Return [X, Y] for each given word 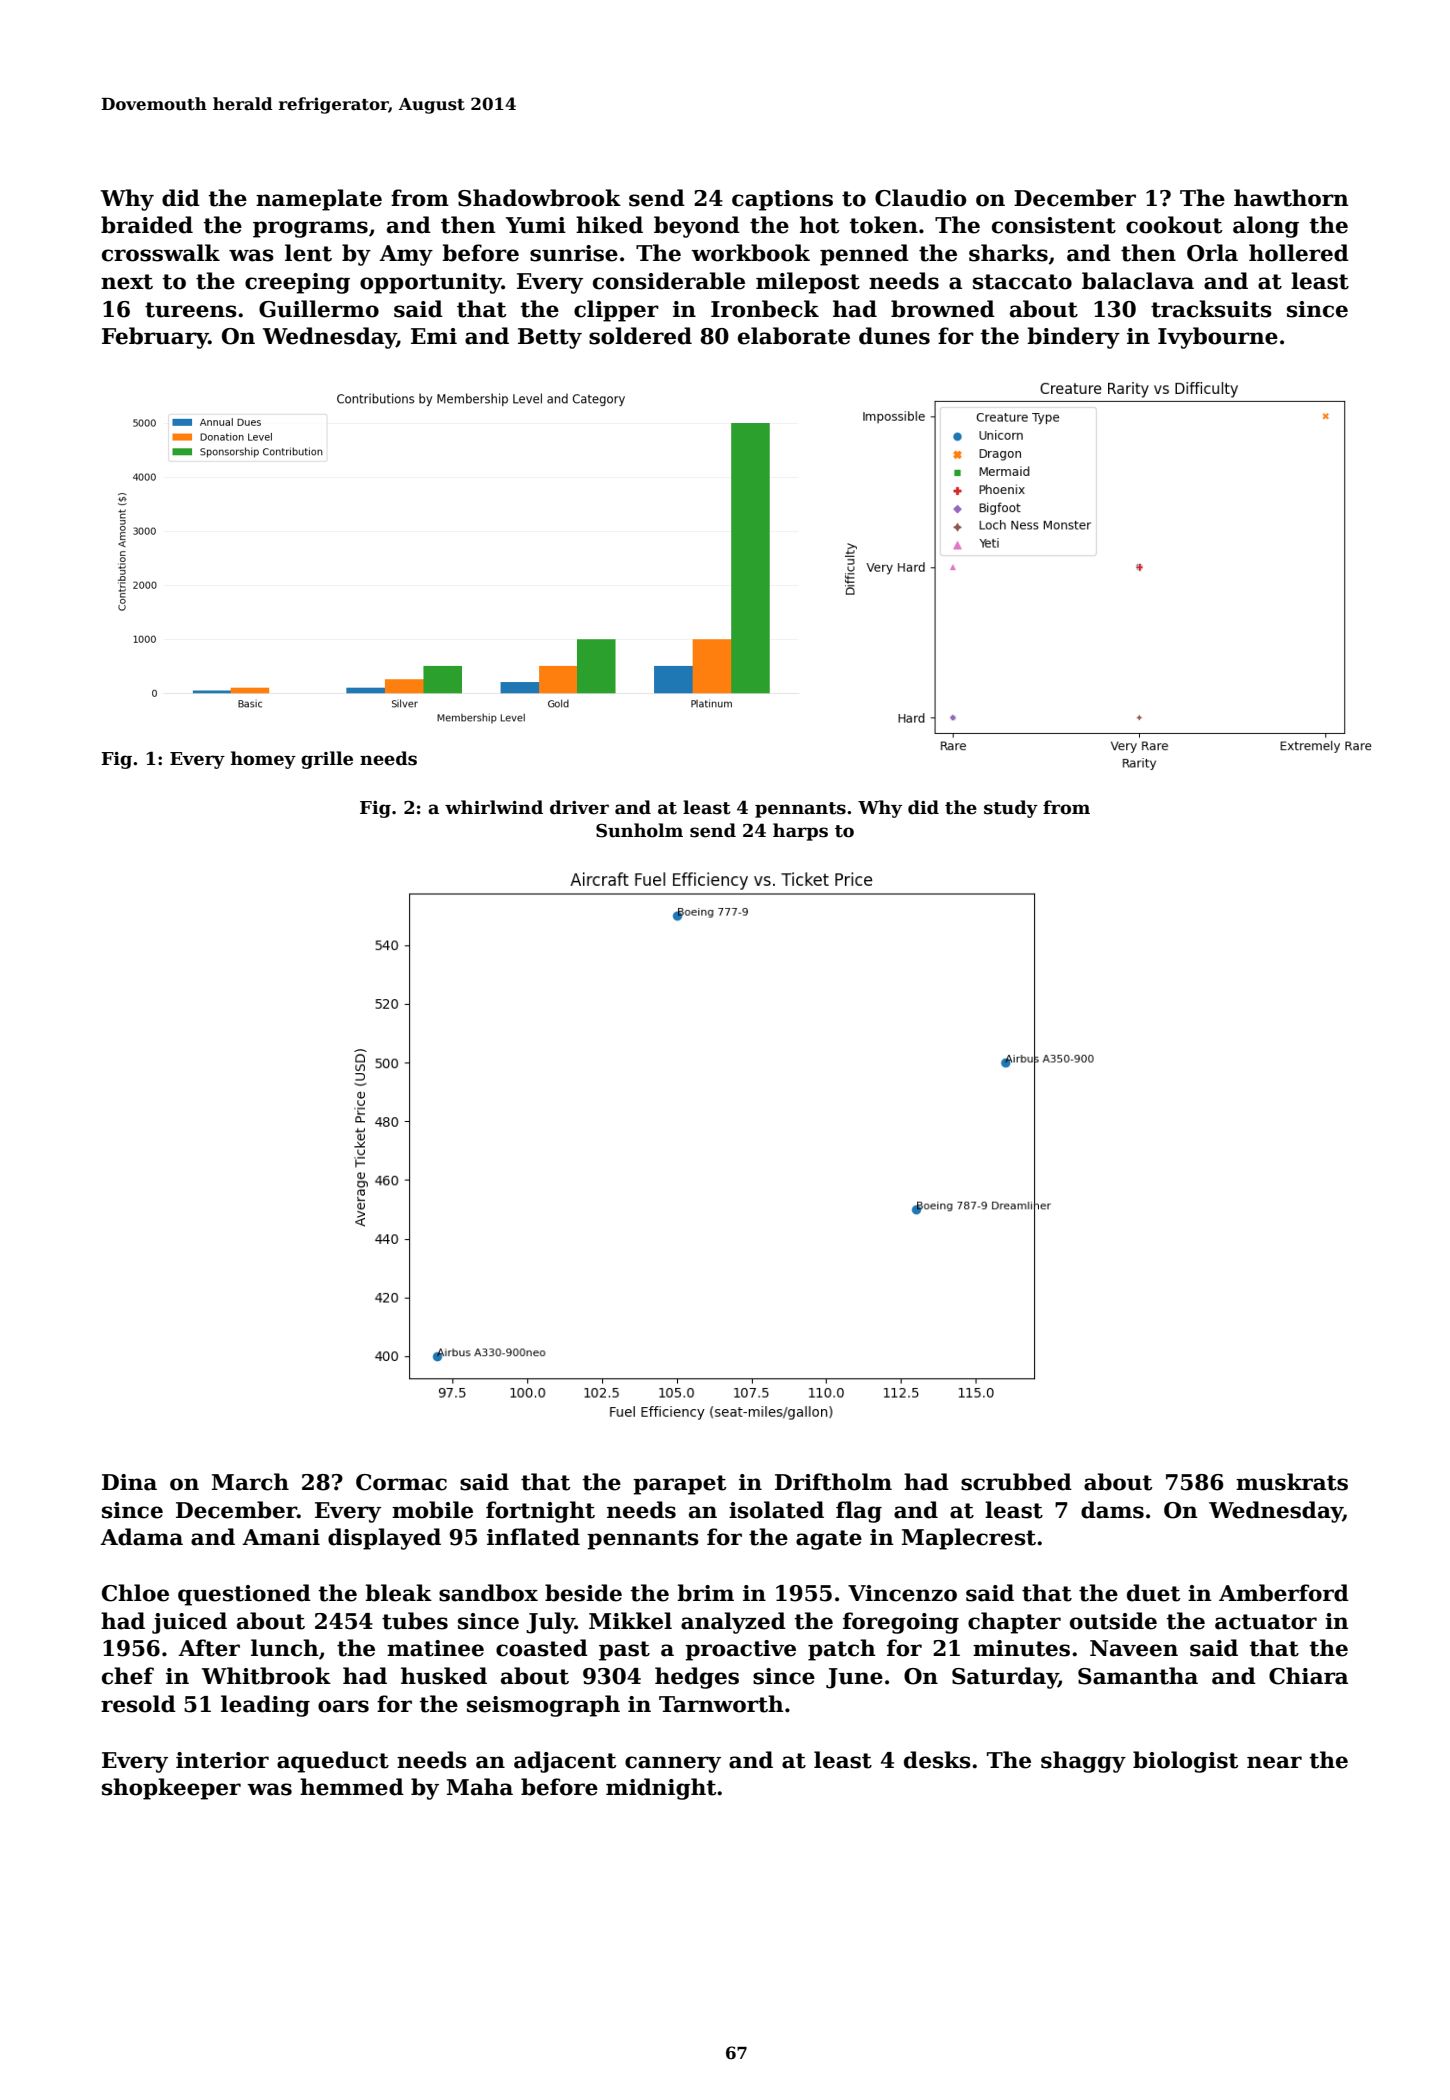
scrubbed [1016, 1482]
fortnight [540, 1512]
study [1011, 809]
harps [800, 832]
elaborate [794, 336]
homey [263, 760]
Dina [129, 1482]
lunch [285, 1648]
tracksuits [1211, 309]
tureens [191, 310]
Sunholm [639, 830]
